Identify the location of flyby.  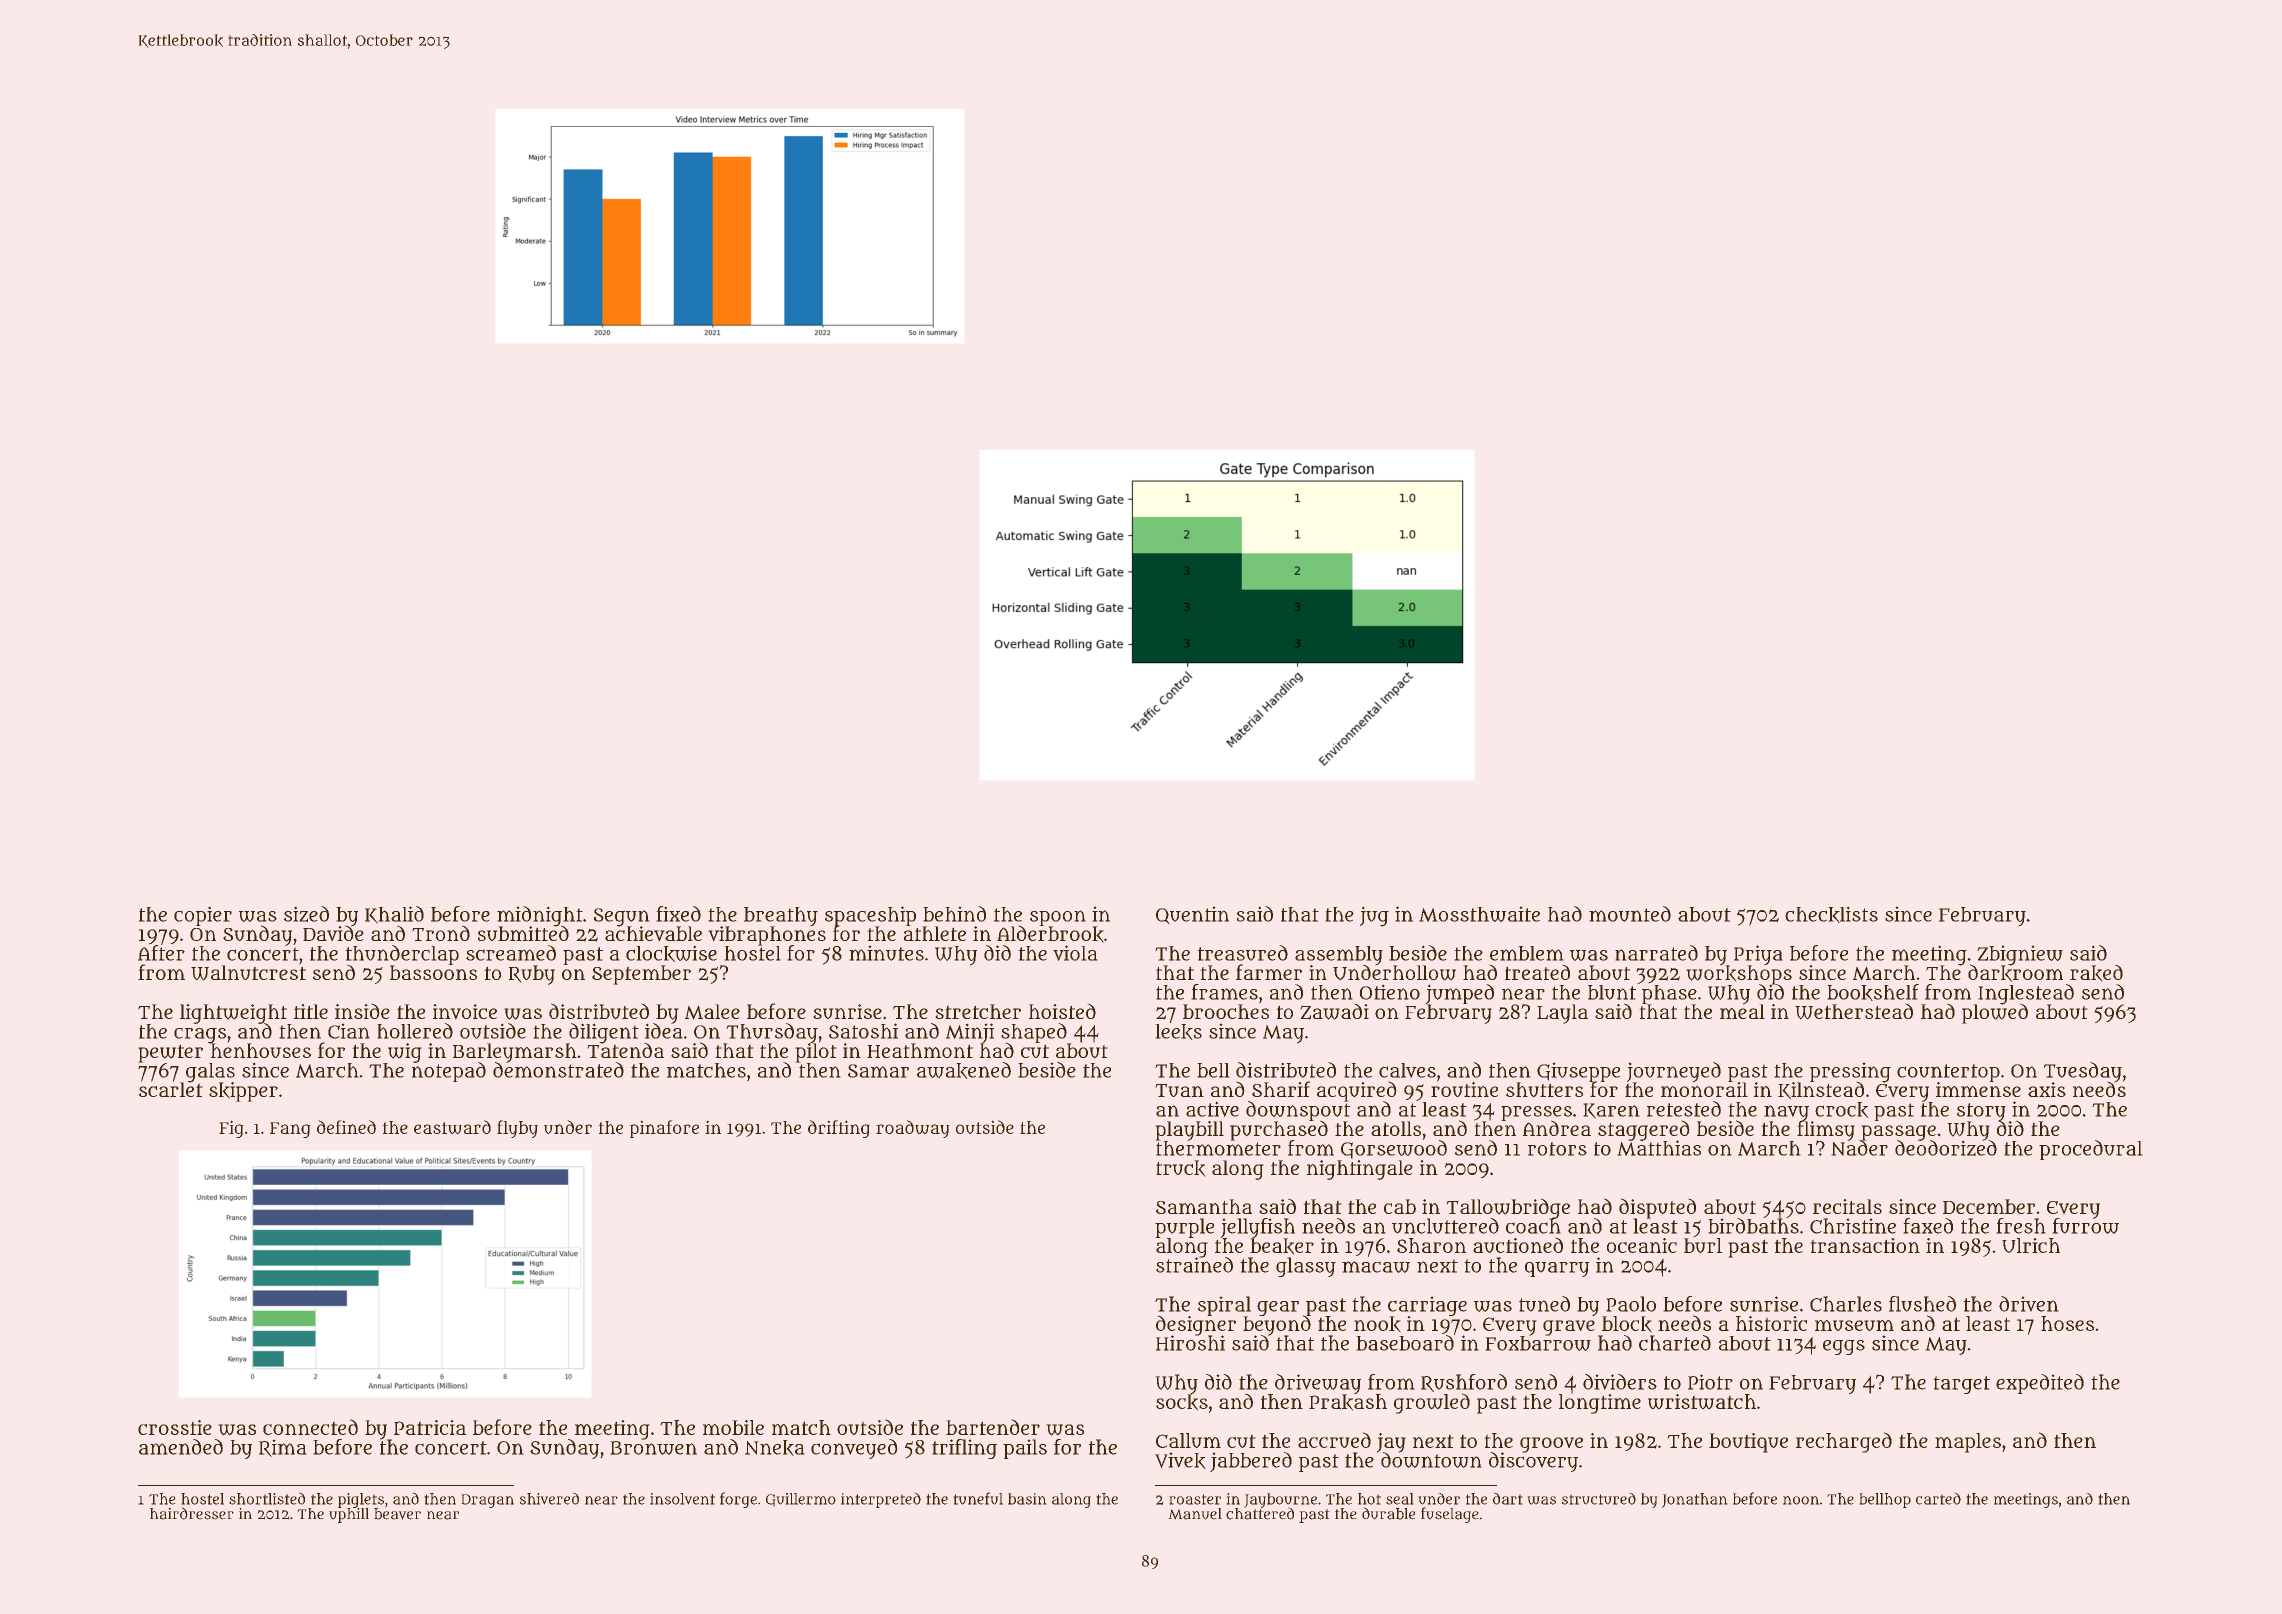
(517, 1129).
